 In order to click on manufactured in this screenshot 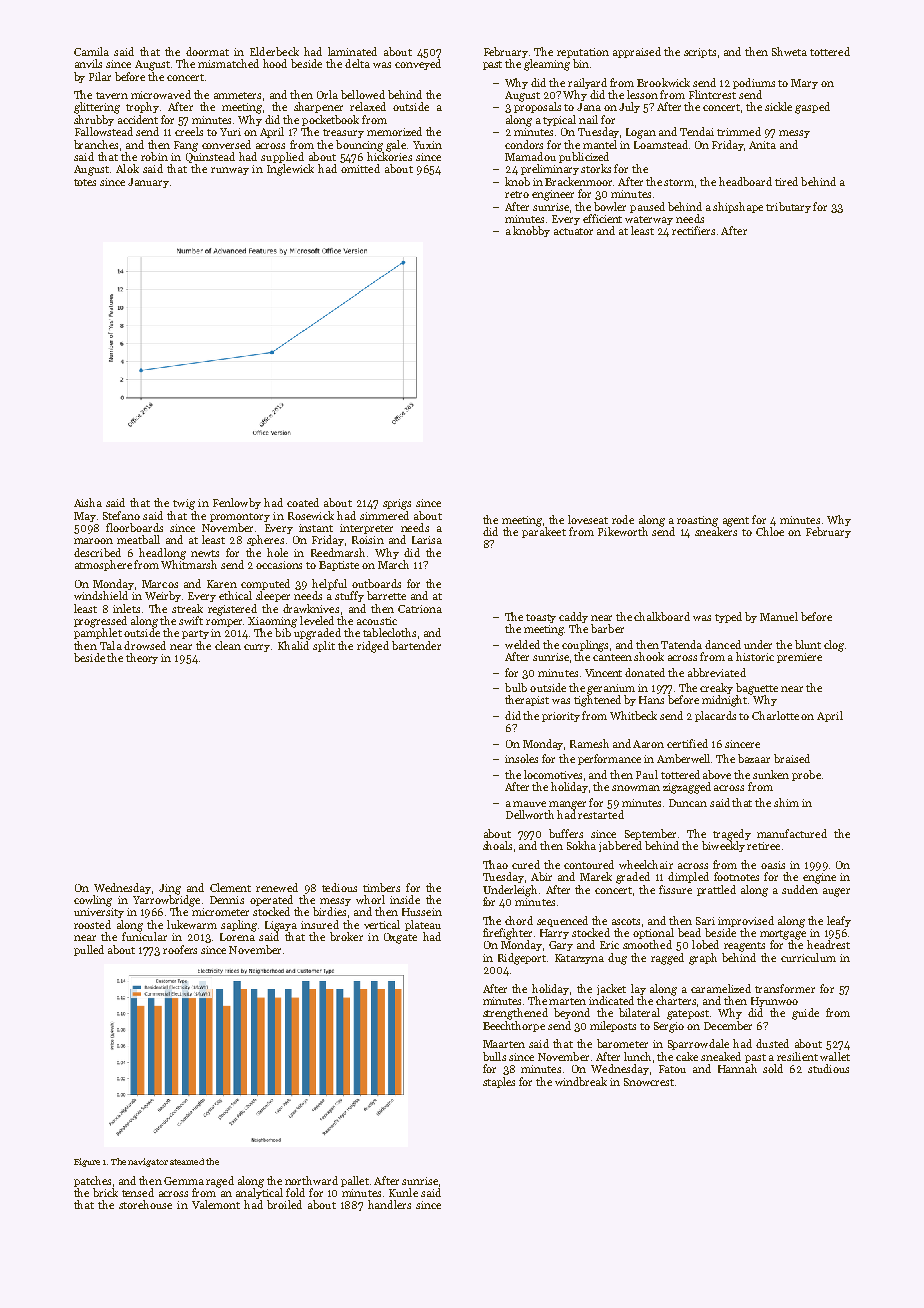, I will do `click(792, 833)`.
